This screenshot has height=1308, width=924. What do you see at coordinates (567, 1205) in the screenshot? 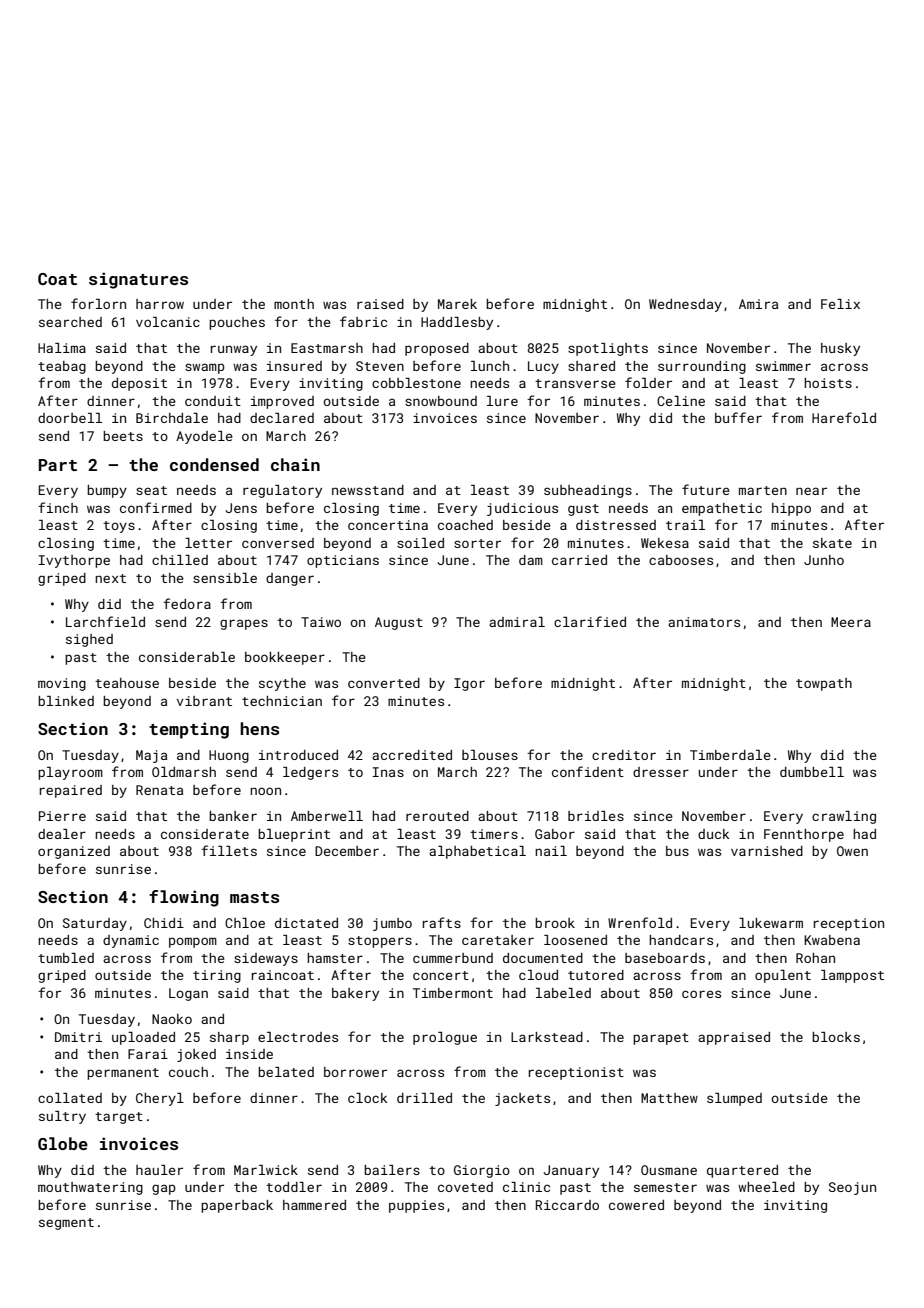
I see `Riccardo` at bounding box center [567, 1205].
